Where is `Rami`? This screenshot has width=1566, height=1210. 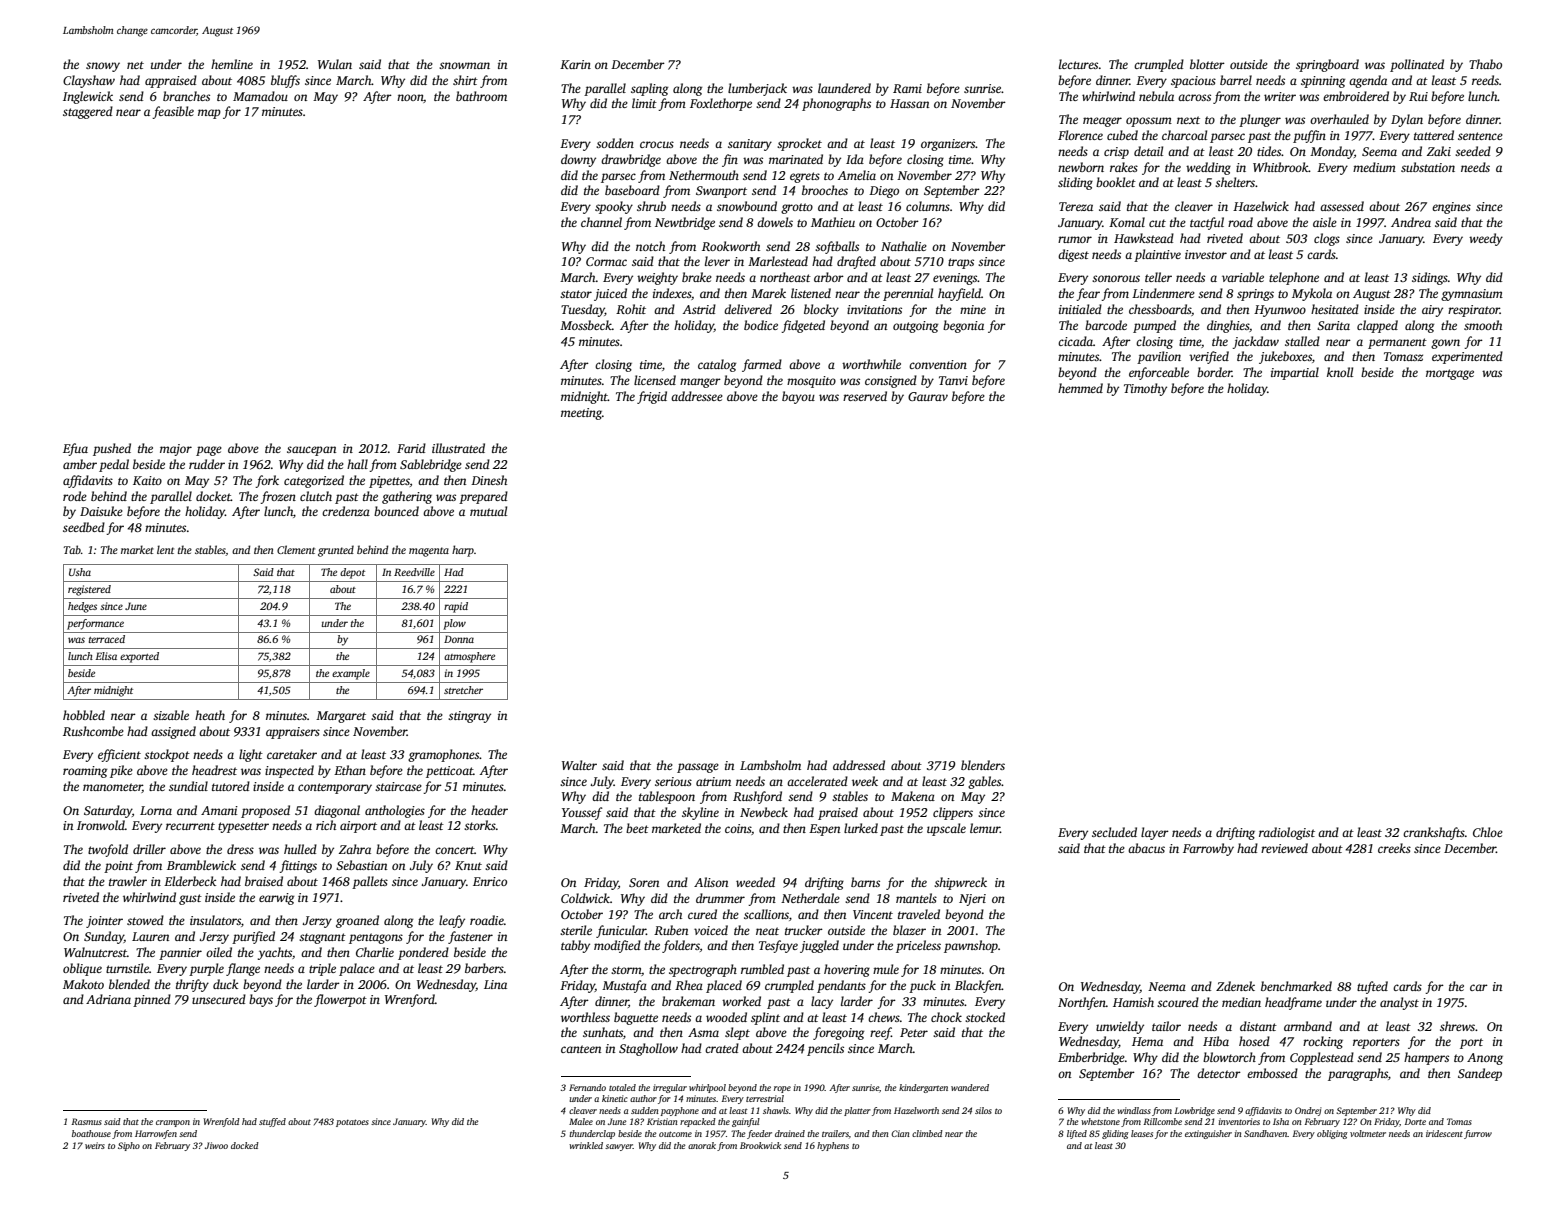 Rami is located at coordinates (907, 88).
